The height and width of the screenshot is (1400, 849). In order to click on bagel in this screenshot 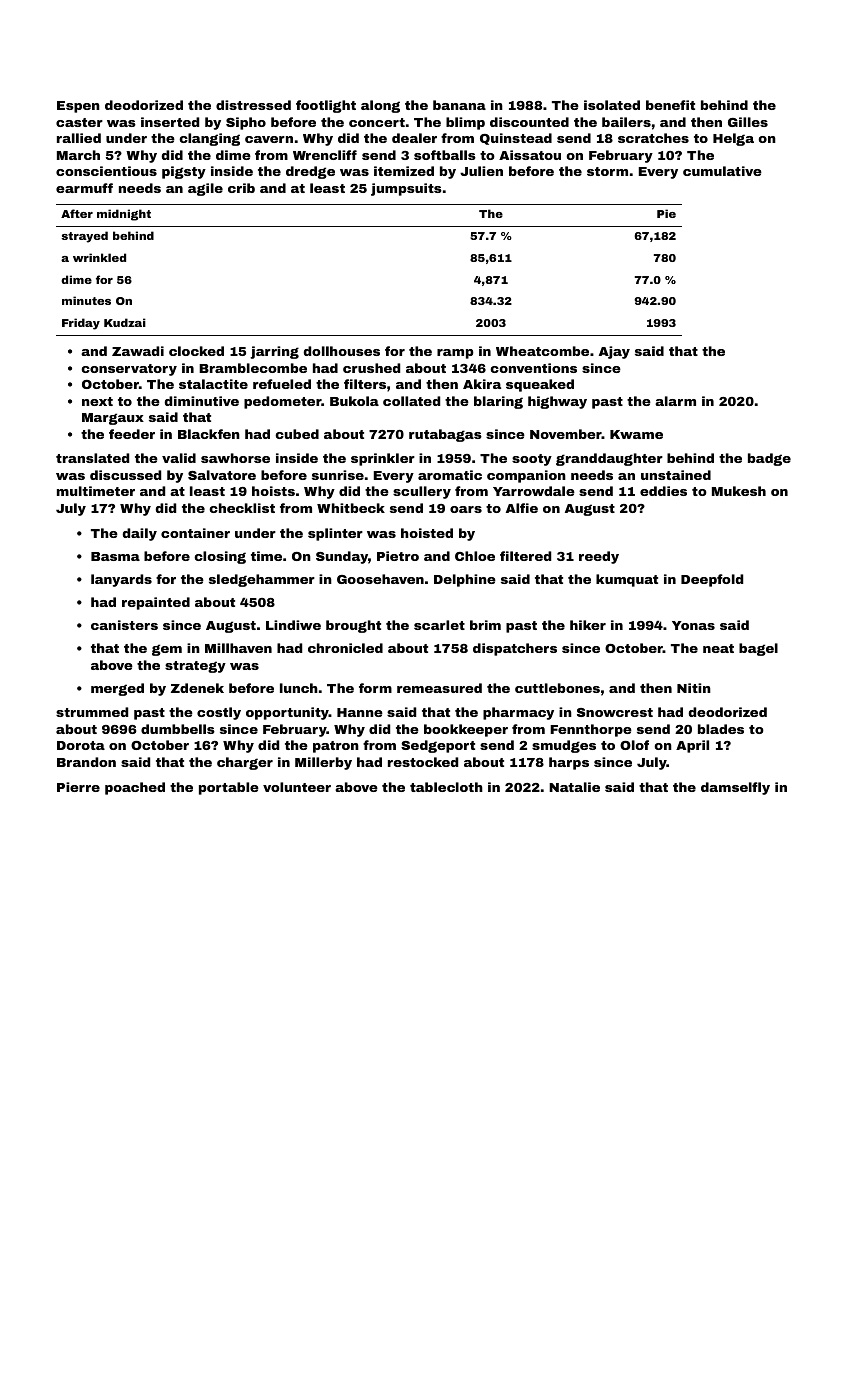, I will do `click(758, 649)`.
